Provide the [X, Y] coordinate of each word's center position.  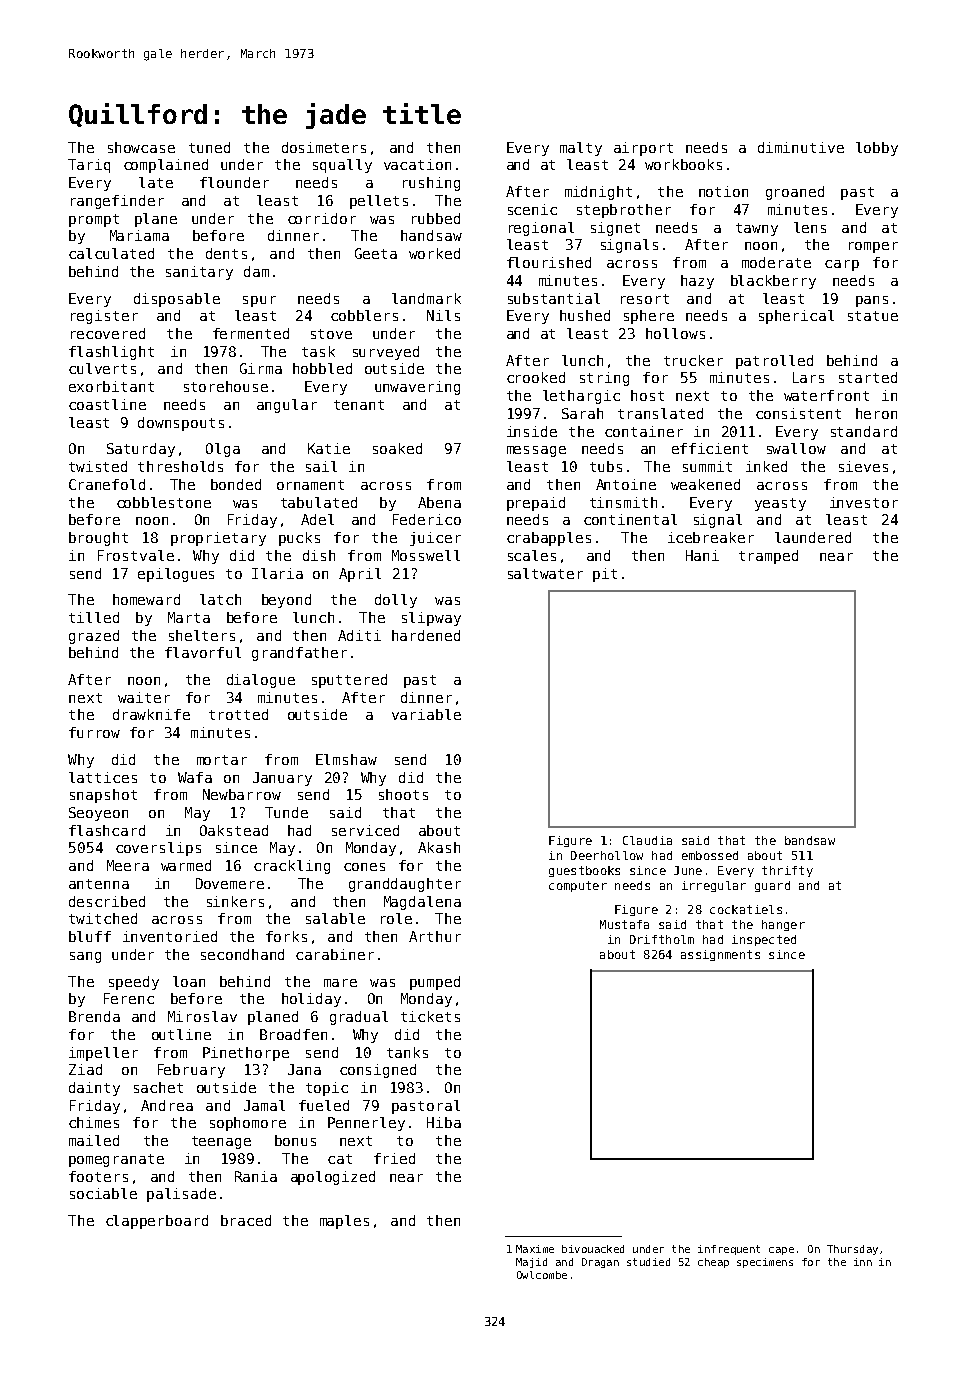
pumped [435, 983]
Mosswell [426, 555]
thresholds [180, 466]
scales [532, 555]
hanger [783, 925]
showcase [141, 147]
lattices [103, 777]
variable [426, 714]
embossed [710, 855]
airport [643, 149]
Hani [702, 555]
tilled [94, 617]
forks [286, 936]
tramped [768, 557]
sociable [103, 1193]
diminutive [801, 147]
